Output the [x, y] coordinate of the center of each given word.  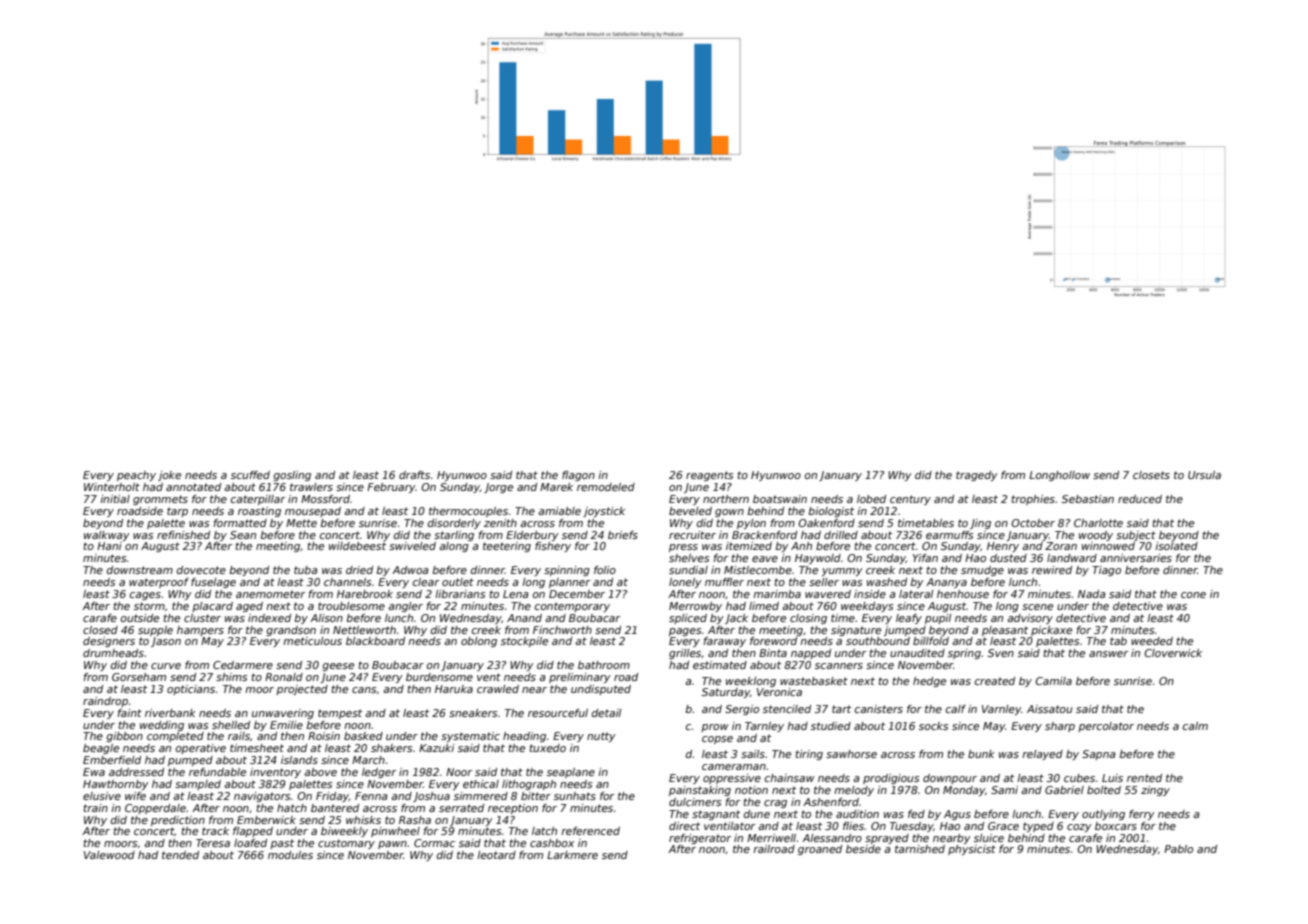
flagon [578, 476]
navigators [262, 797]
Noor [459, 772]
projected [302, 690]
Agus [957, 815]
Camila [1053, 681]
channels [347, 582]
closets [1151, 475]
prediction [178, 821]
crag [775, 804]
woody [1096, 536]
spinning [567, 571]
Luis [1112, 778]
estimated [720, 665]
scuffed [250, 475]
